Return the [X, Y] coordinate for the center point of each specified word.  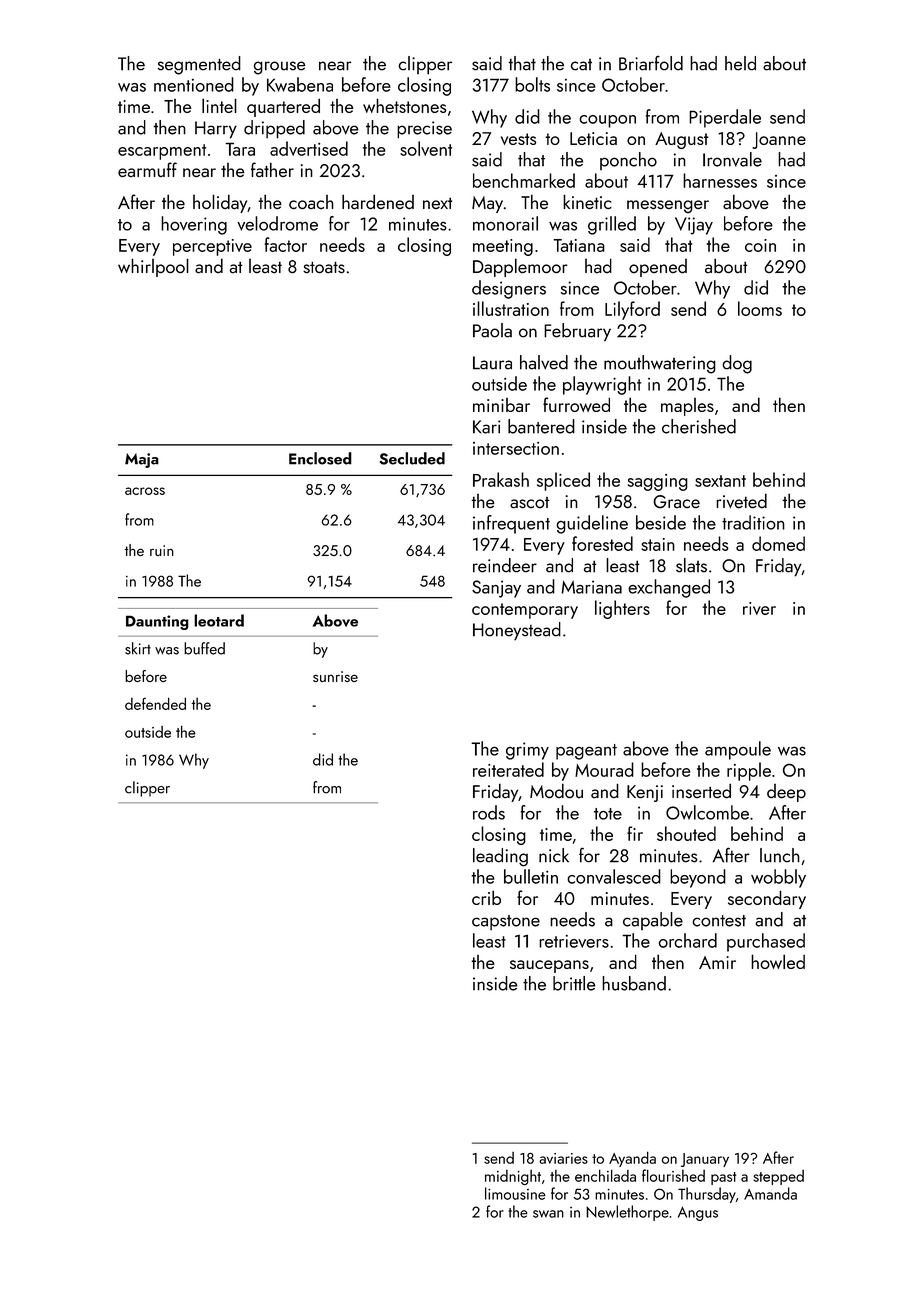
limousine [515, 1193]
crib [486, 897]
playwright [602, 385]
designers [509, 289]
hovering [194, 225]
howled [778, 961]
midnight [513, 1177]
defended [155, 703]
